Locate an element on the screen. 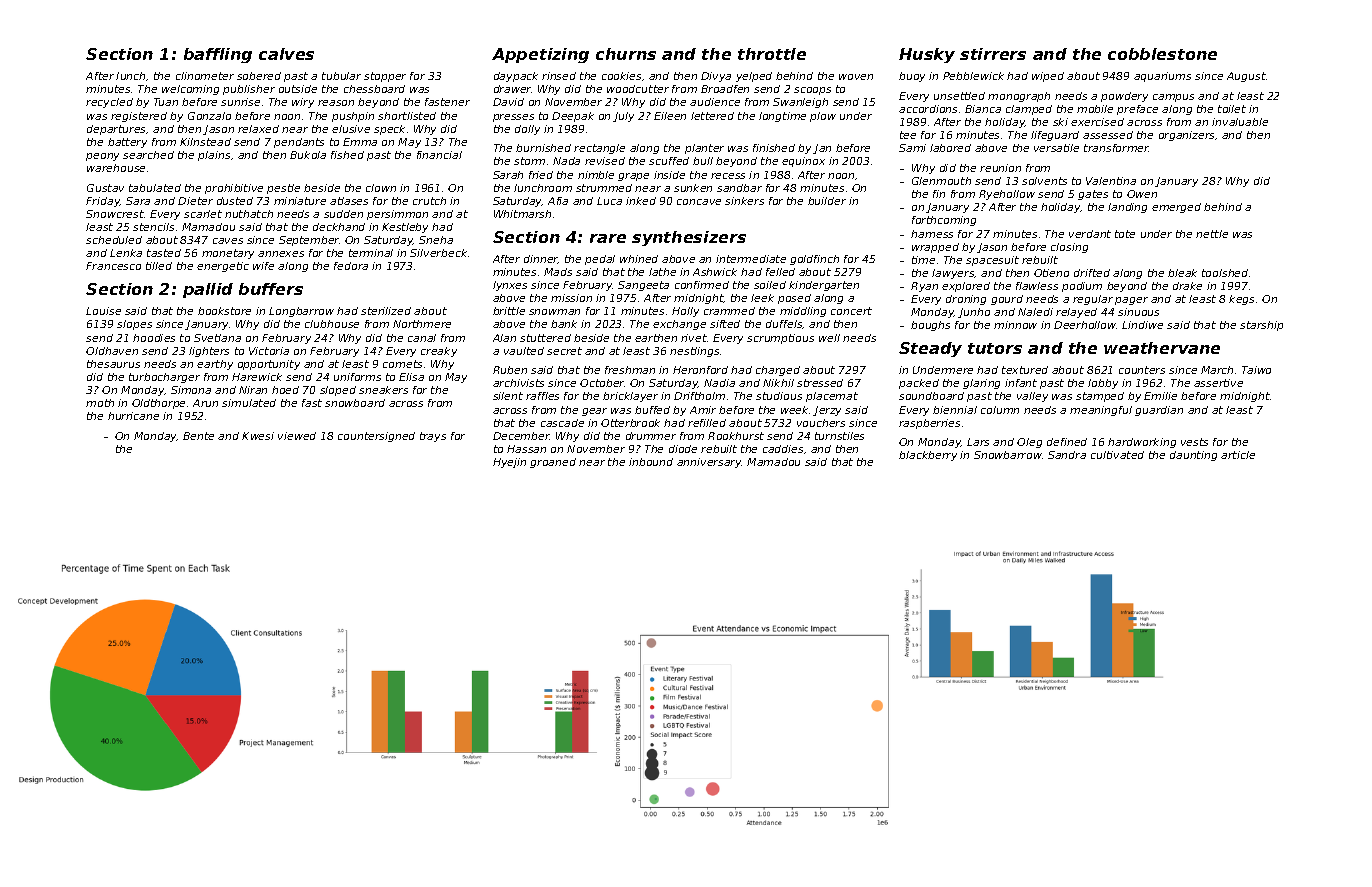  baffling is located at coordinates (218, 55).
